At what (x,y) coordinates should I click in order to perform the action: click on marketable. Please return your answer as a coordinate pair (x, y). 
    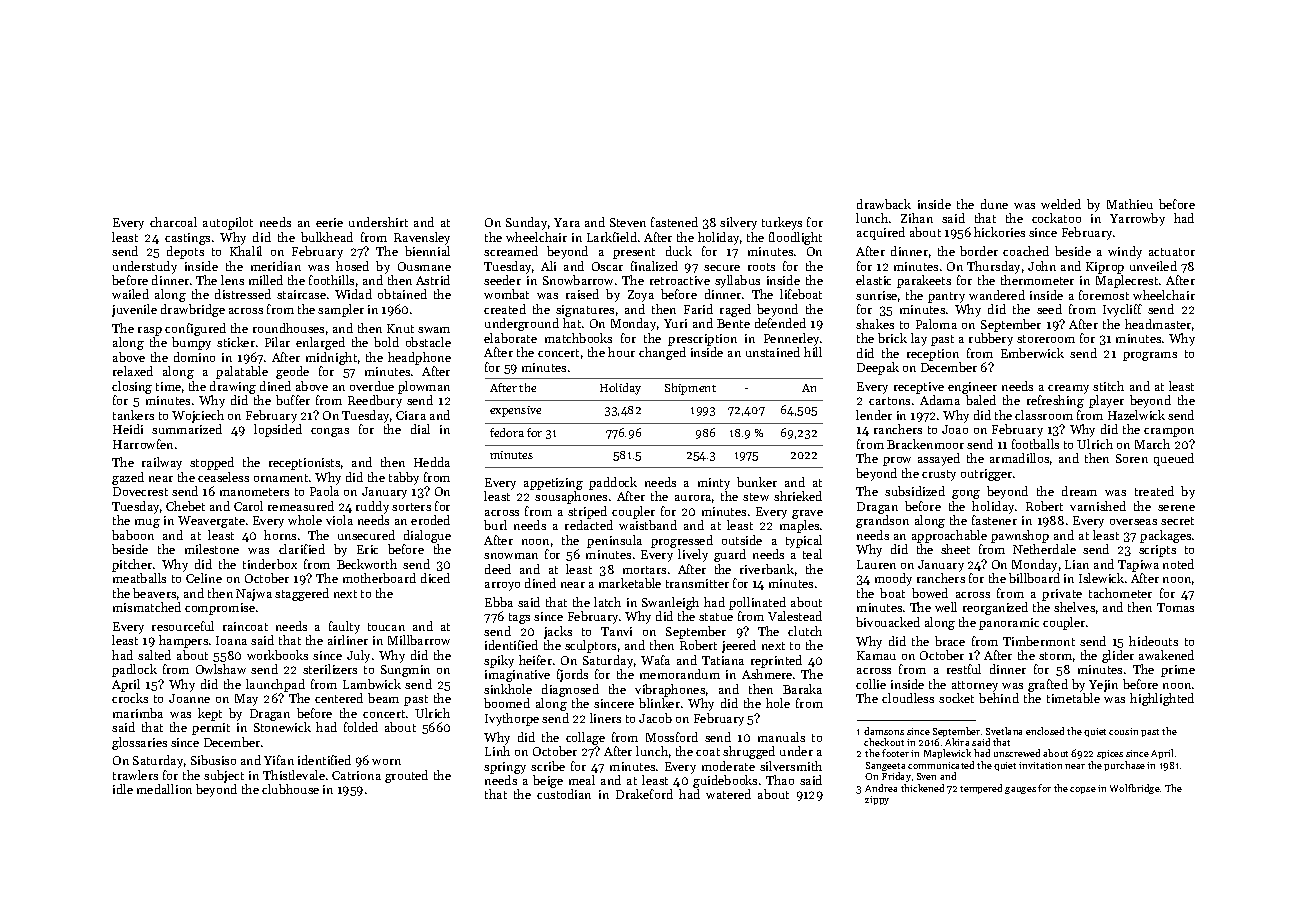
    Looking at the image, I should click on (630, 583).
